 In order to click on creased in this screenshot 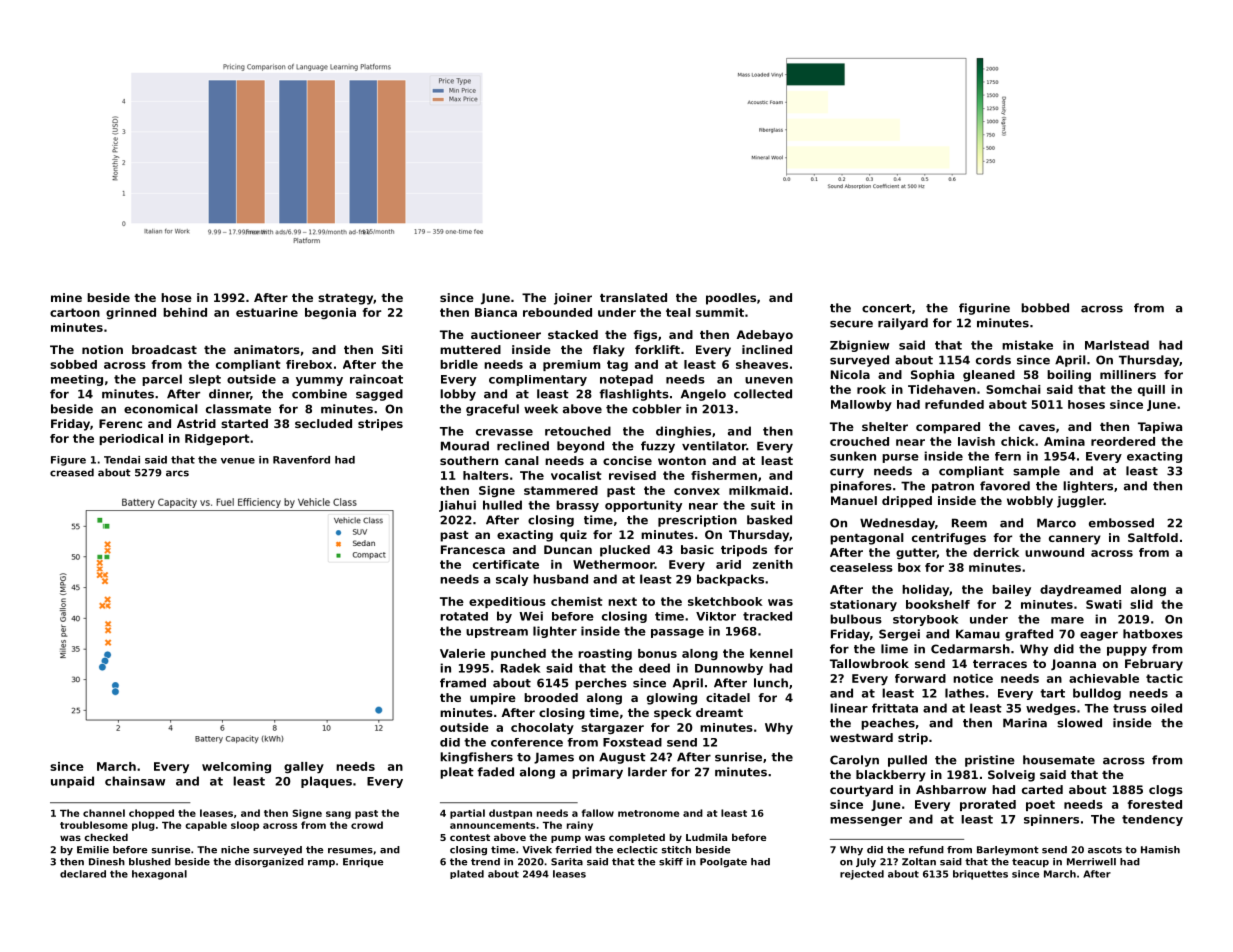, I will do `click(72, 472)`.
